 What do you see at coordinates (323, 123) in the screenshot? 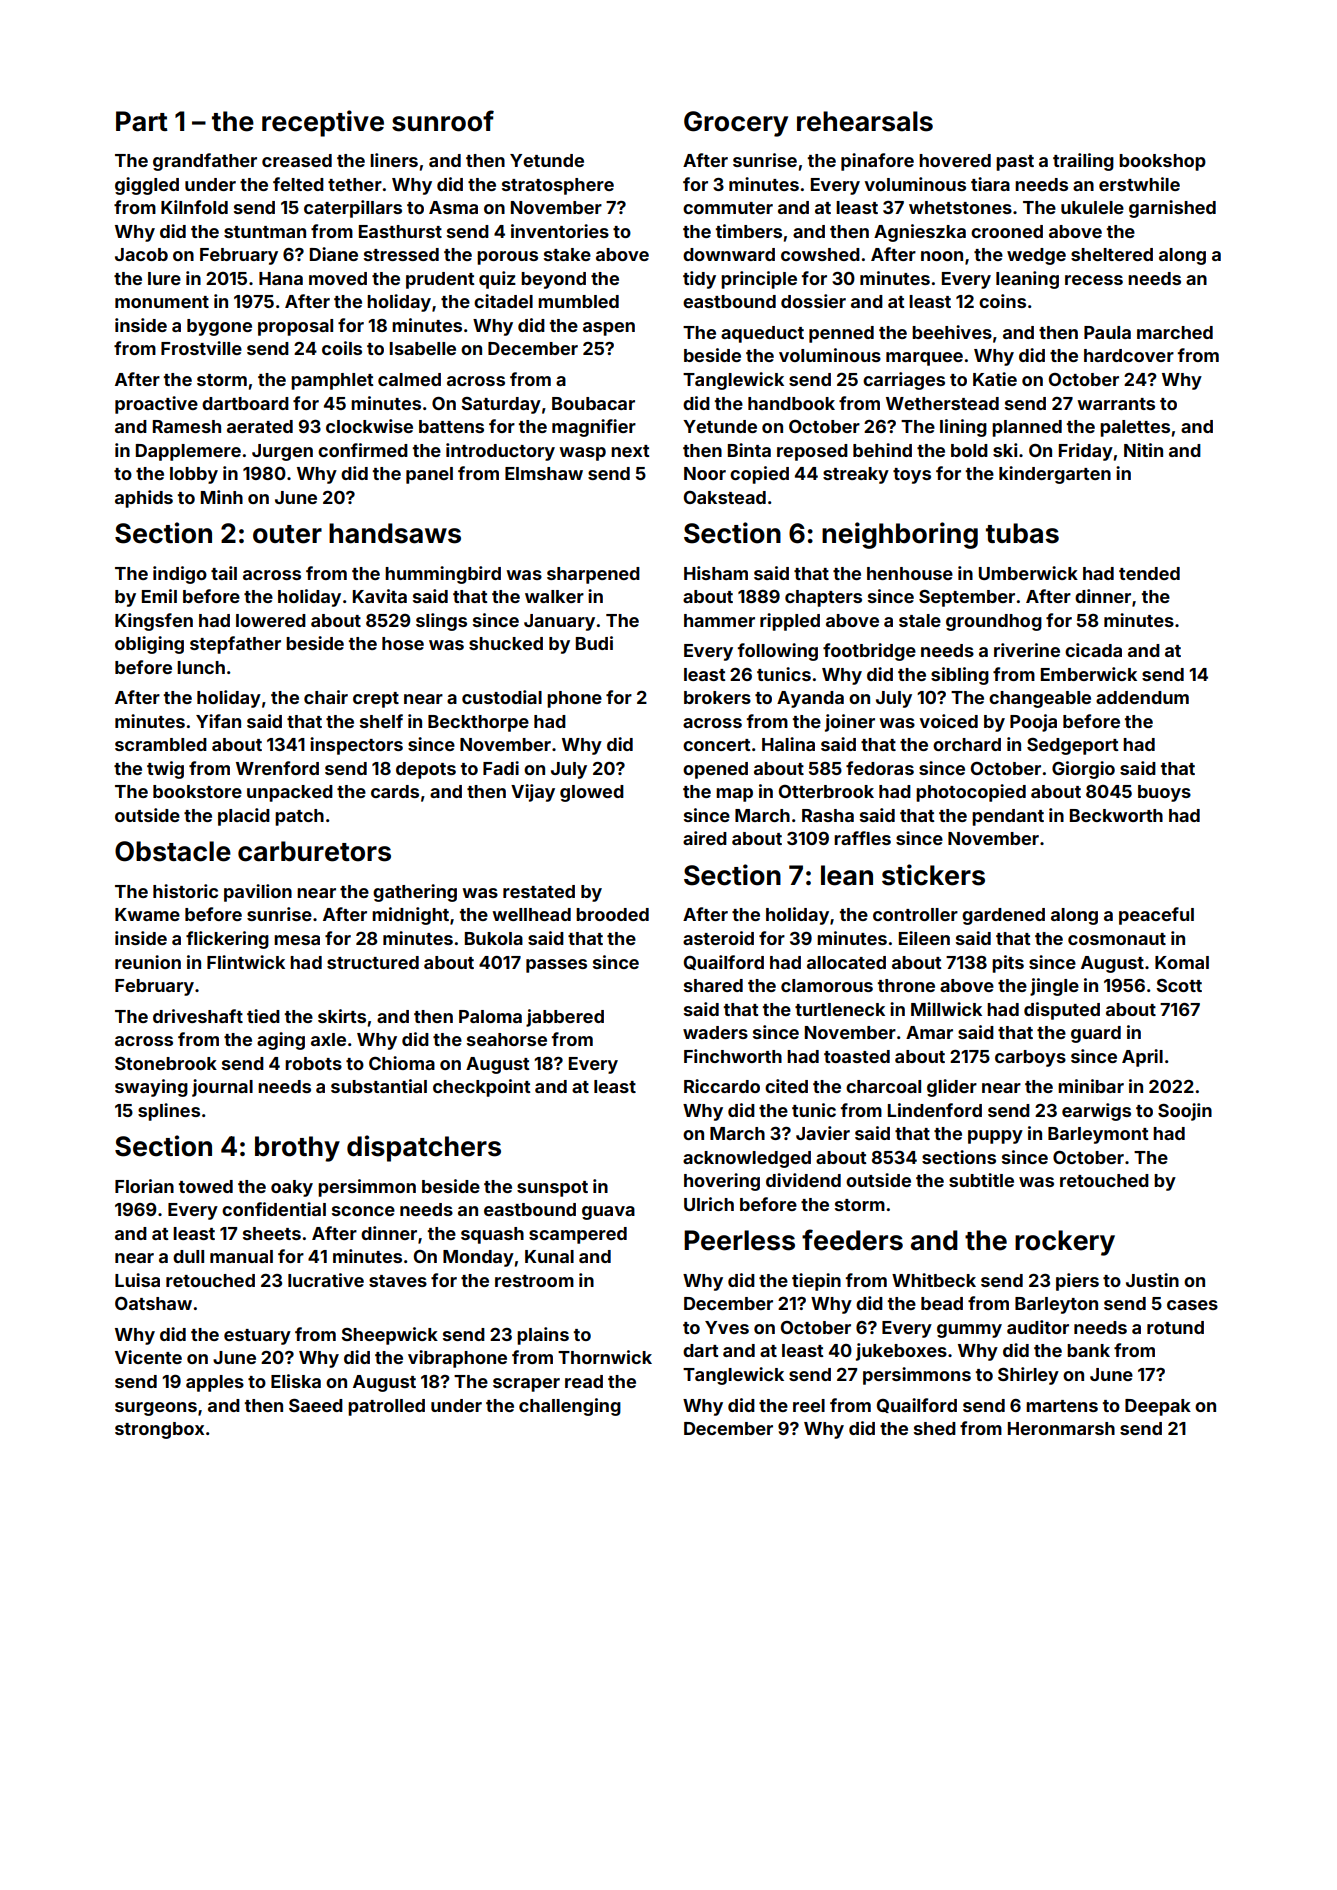
I see `receptive` at bounding box center [323, 123].
